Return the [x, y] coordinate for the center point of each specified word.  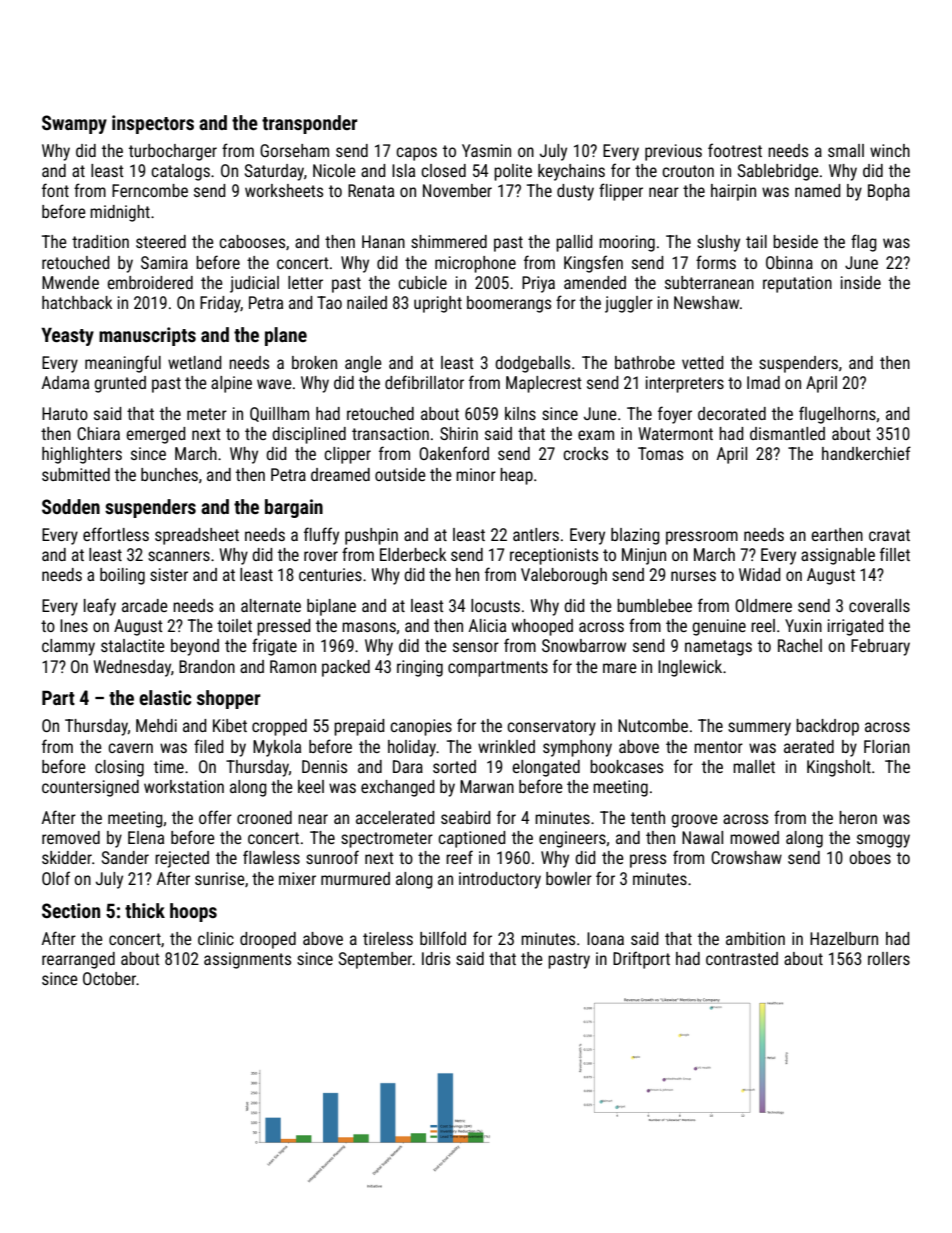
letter [305, 282]
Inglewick [690, 668]
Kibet [230, 725]
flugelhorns [837, 415]
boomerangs [509, 304]
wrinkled [506, 746]
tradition [100, 241]
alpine [231, 384]
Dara [408, 766]
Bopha [889, 192]
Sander [125, 857]
